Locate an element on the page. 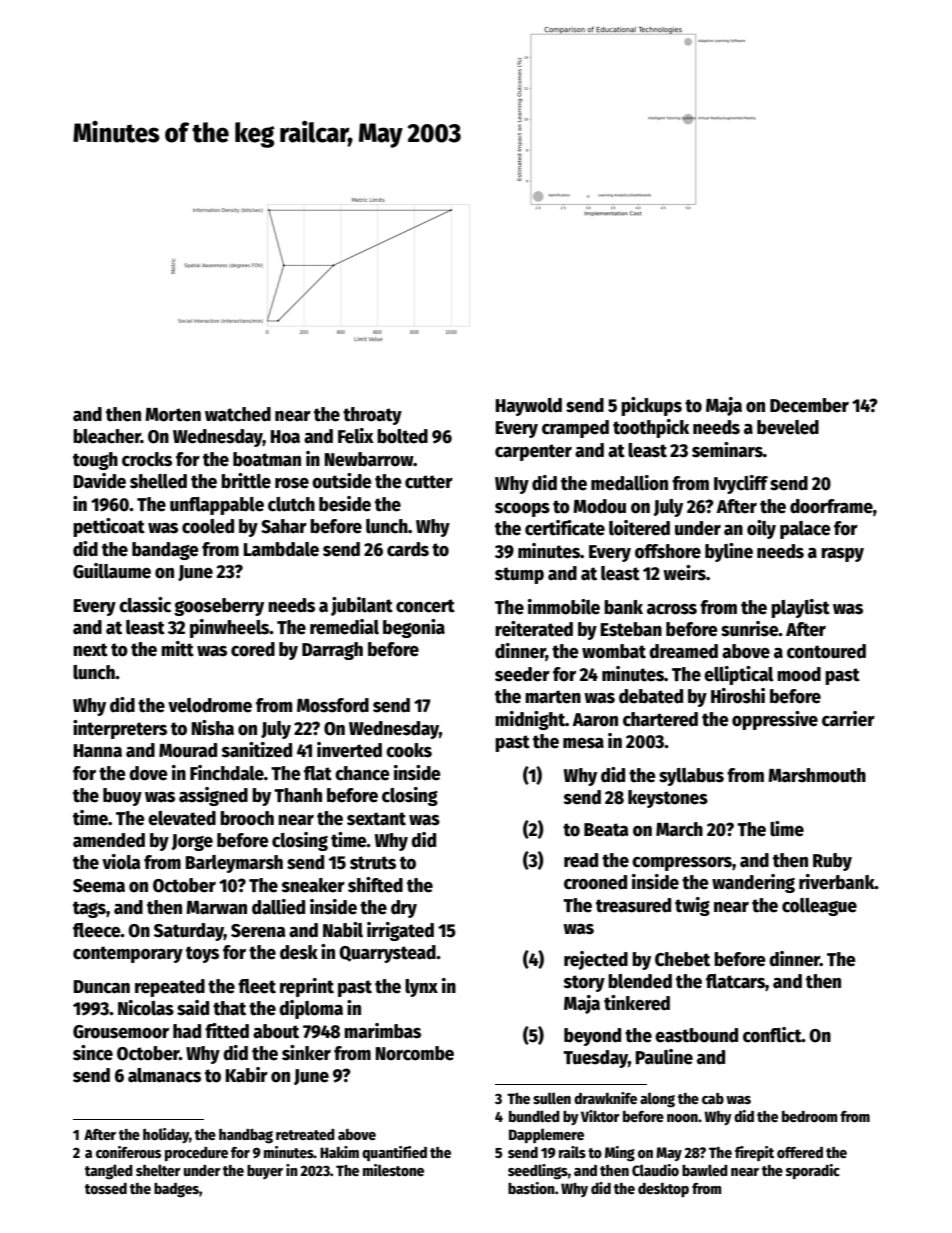  bedroom is located at coordinates (809, 1116).
